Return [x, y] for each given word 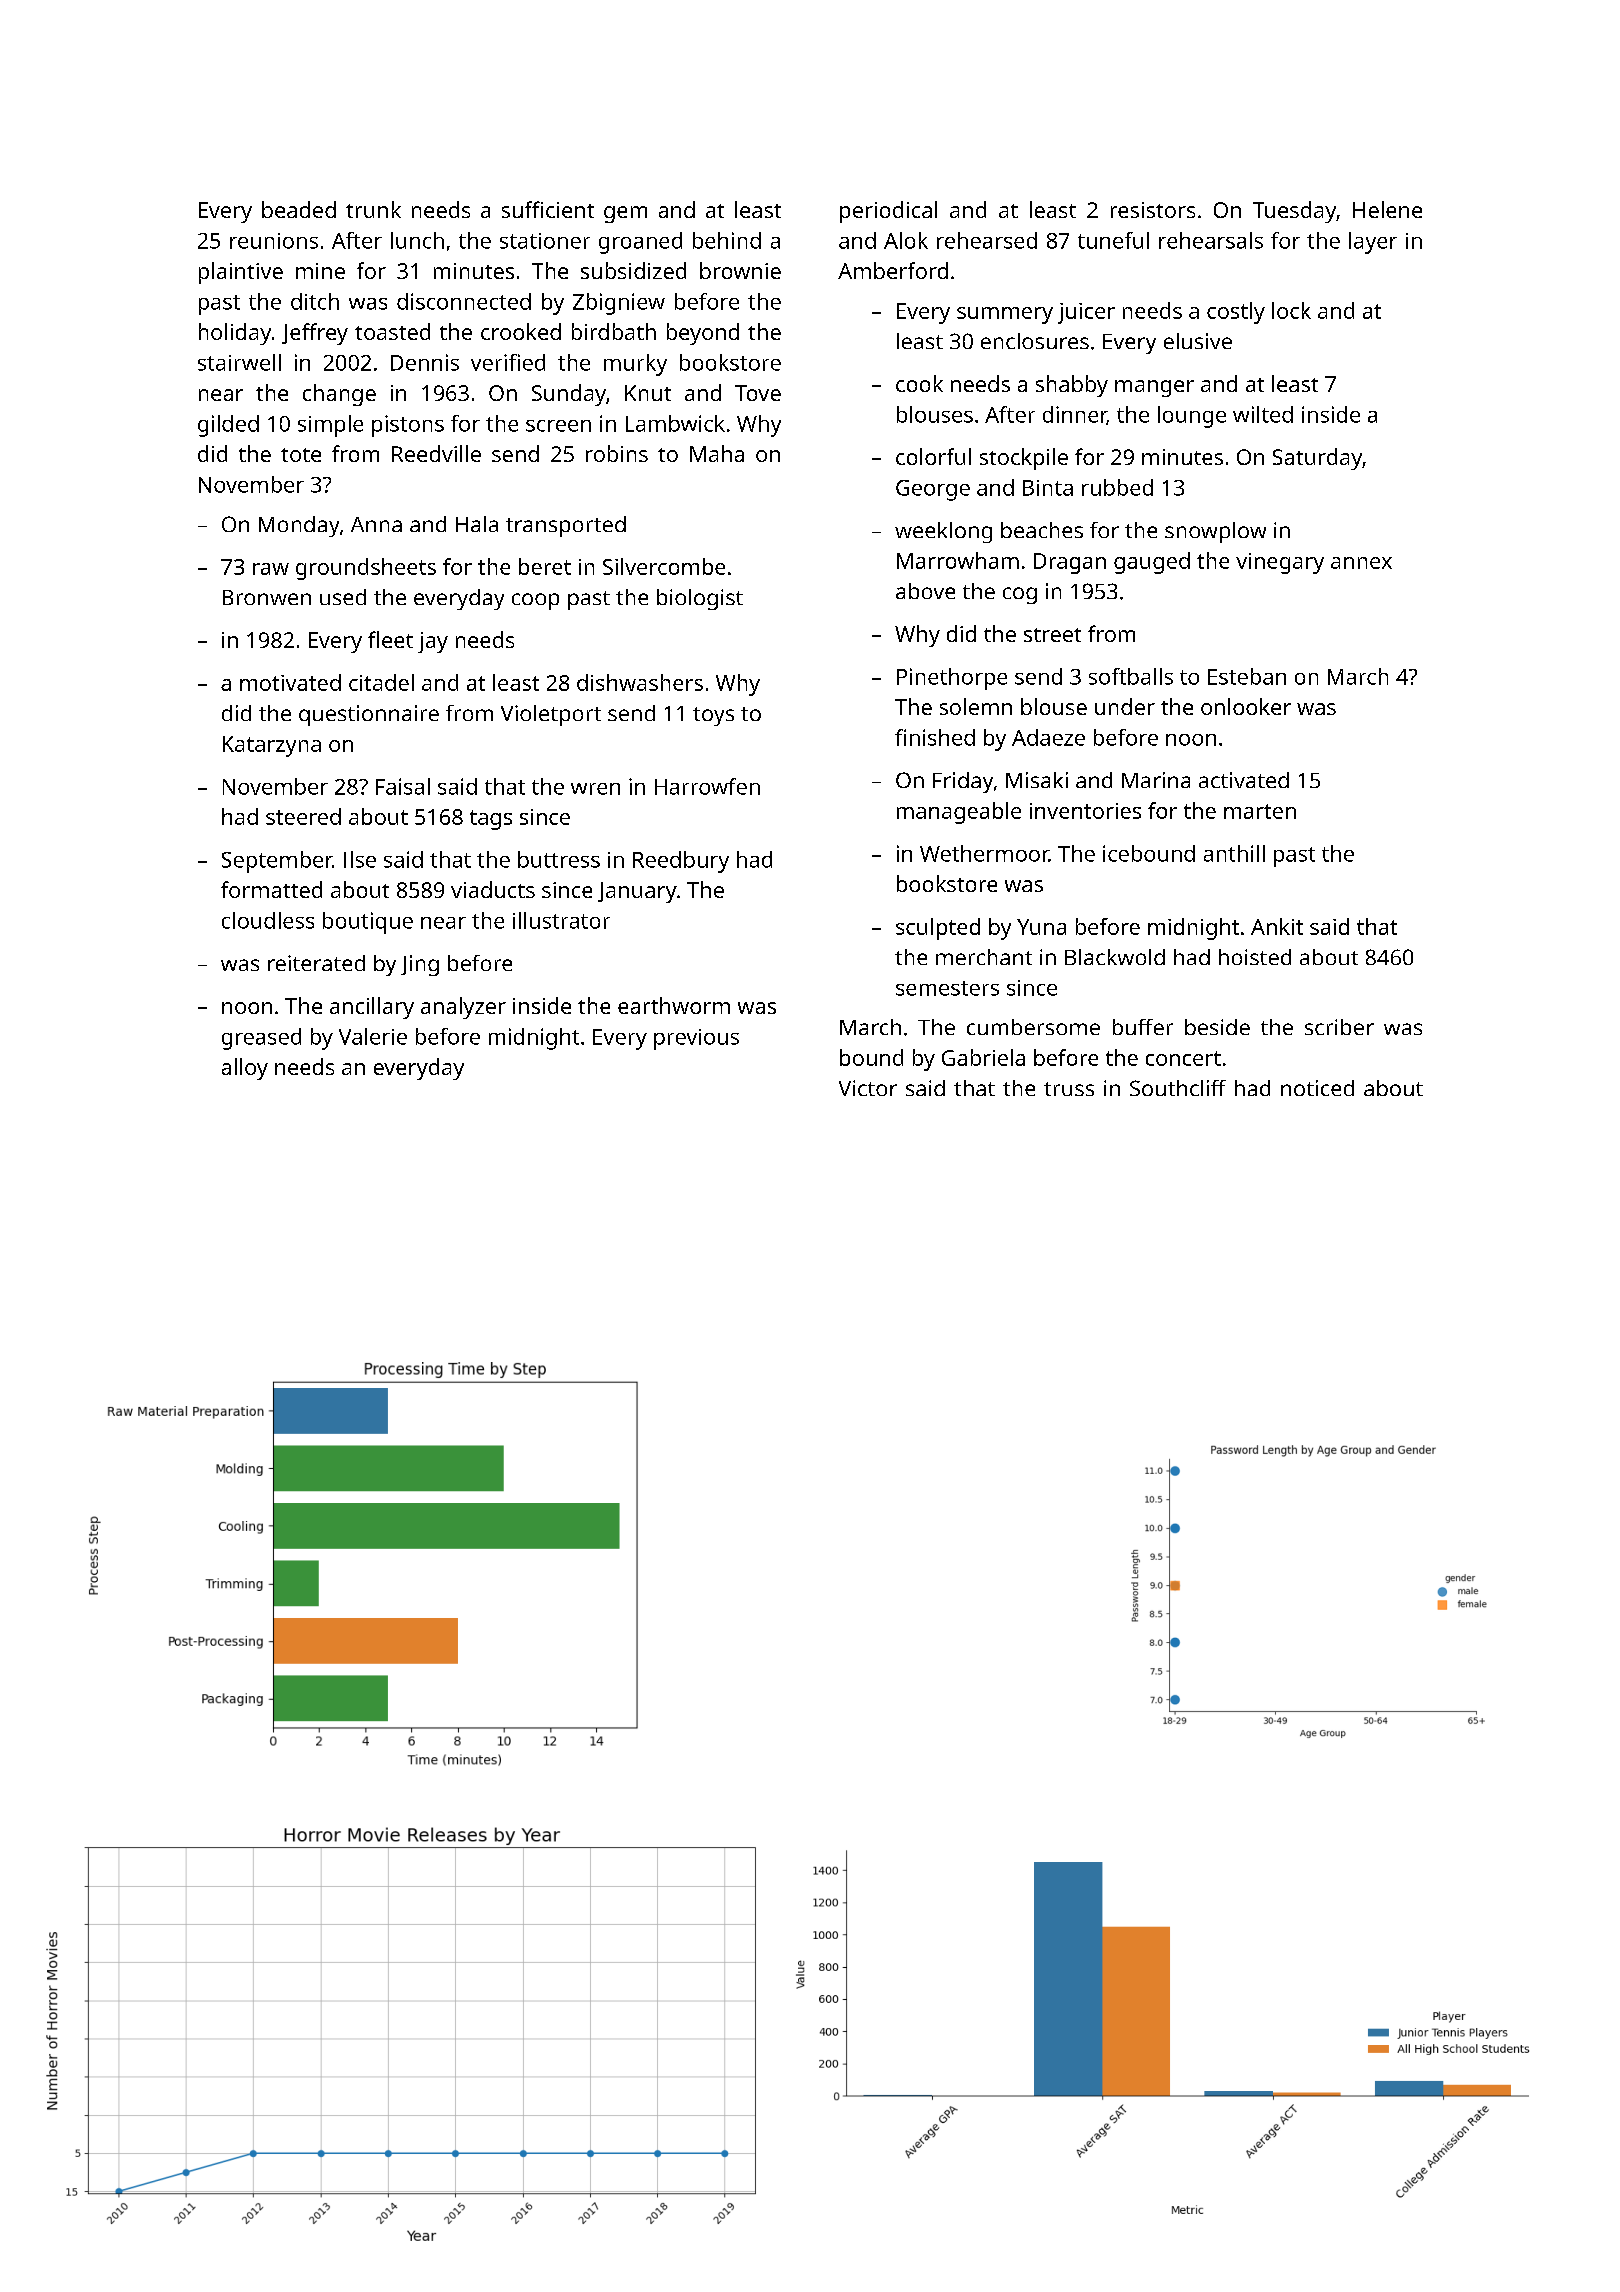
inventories [1085, 811]
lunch [417, 240]
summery [1005, 315]
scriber [1339, 1027]
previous [696, 1039]
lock [1291, 310]
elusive [1198, 341]
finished [935, 737]
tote [301, 455]
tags [491, 820]
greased [261, 1039]
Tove [758, 393]
